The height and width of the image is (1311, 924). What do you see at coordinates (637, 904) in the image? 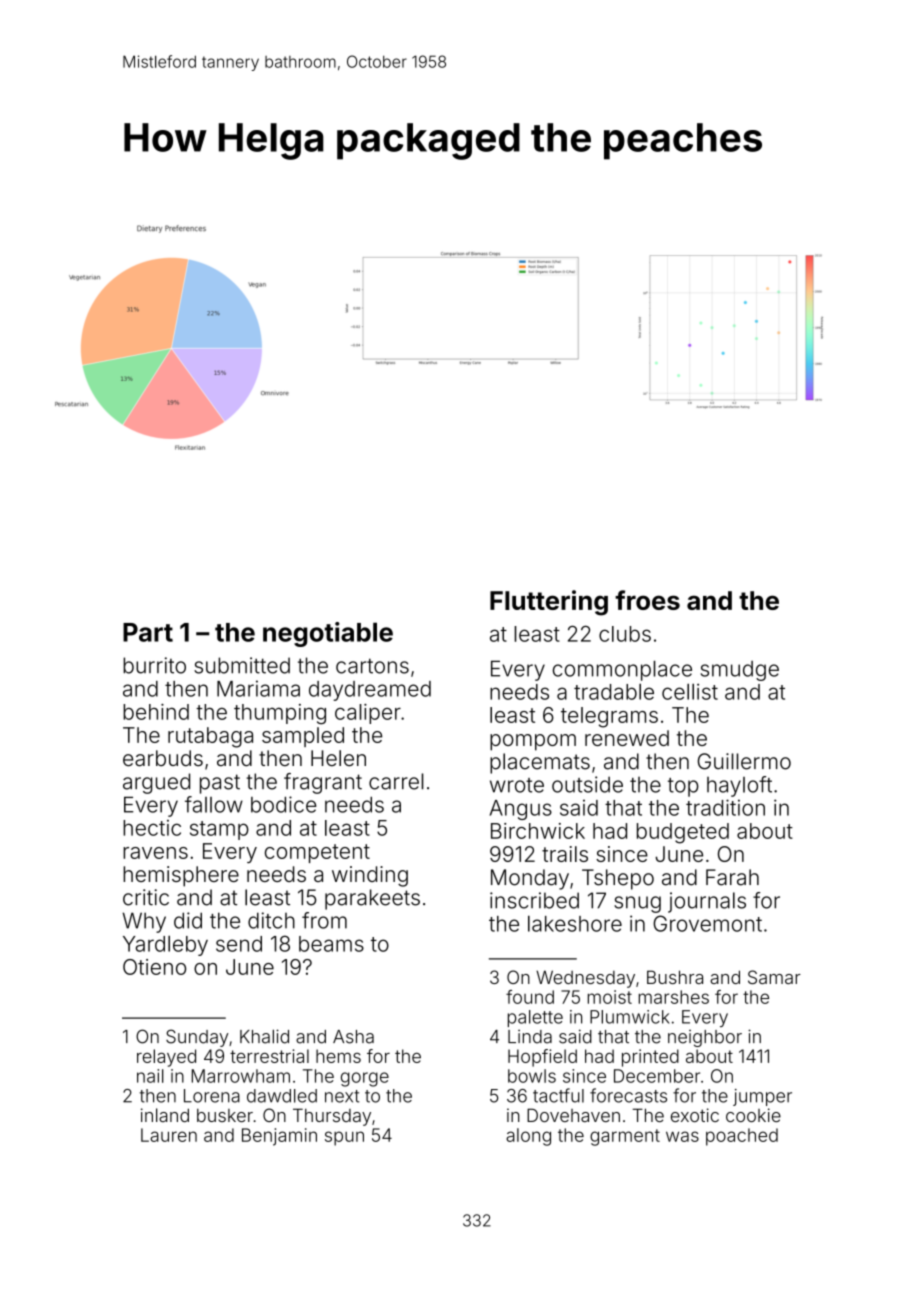
I see `snug` at bounding box center [637, 904].
